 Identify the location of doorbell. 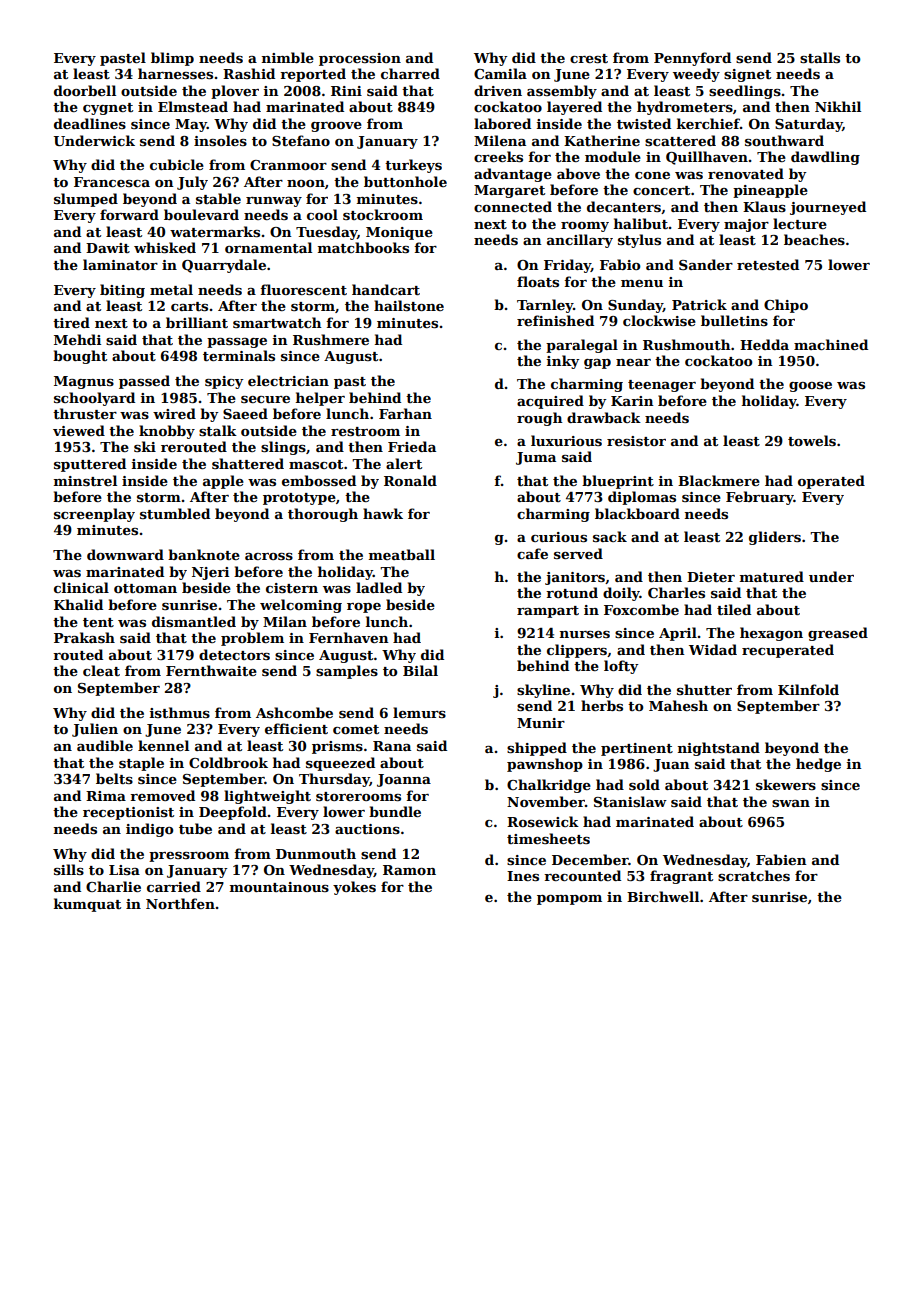
(85, 90).
